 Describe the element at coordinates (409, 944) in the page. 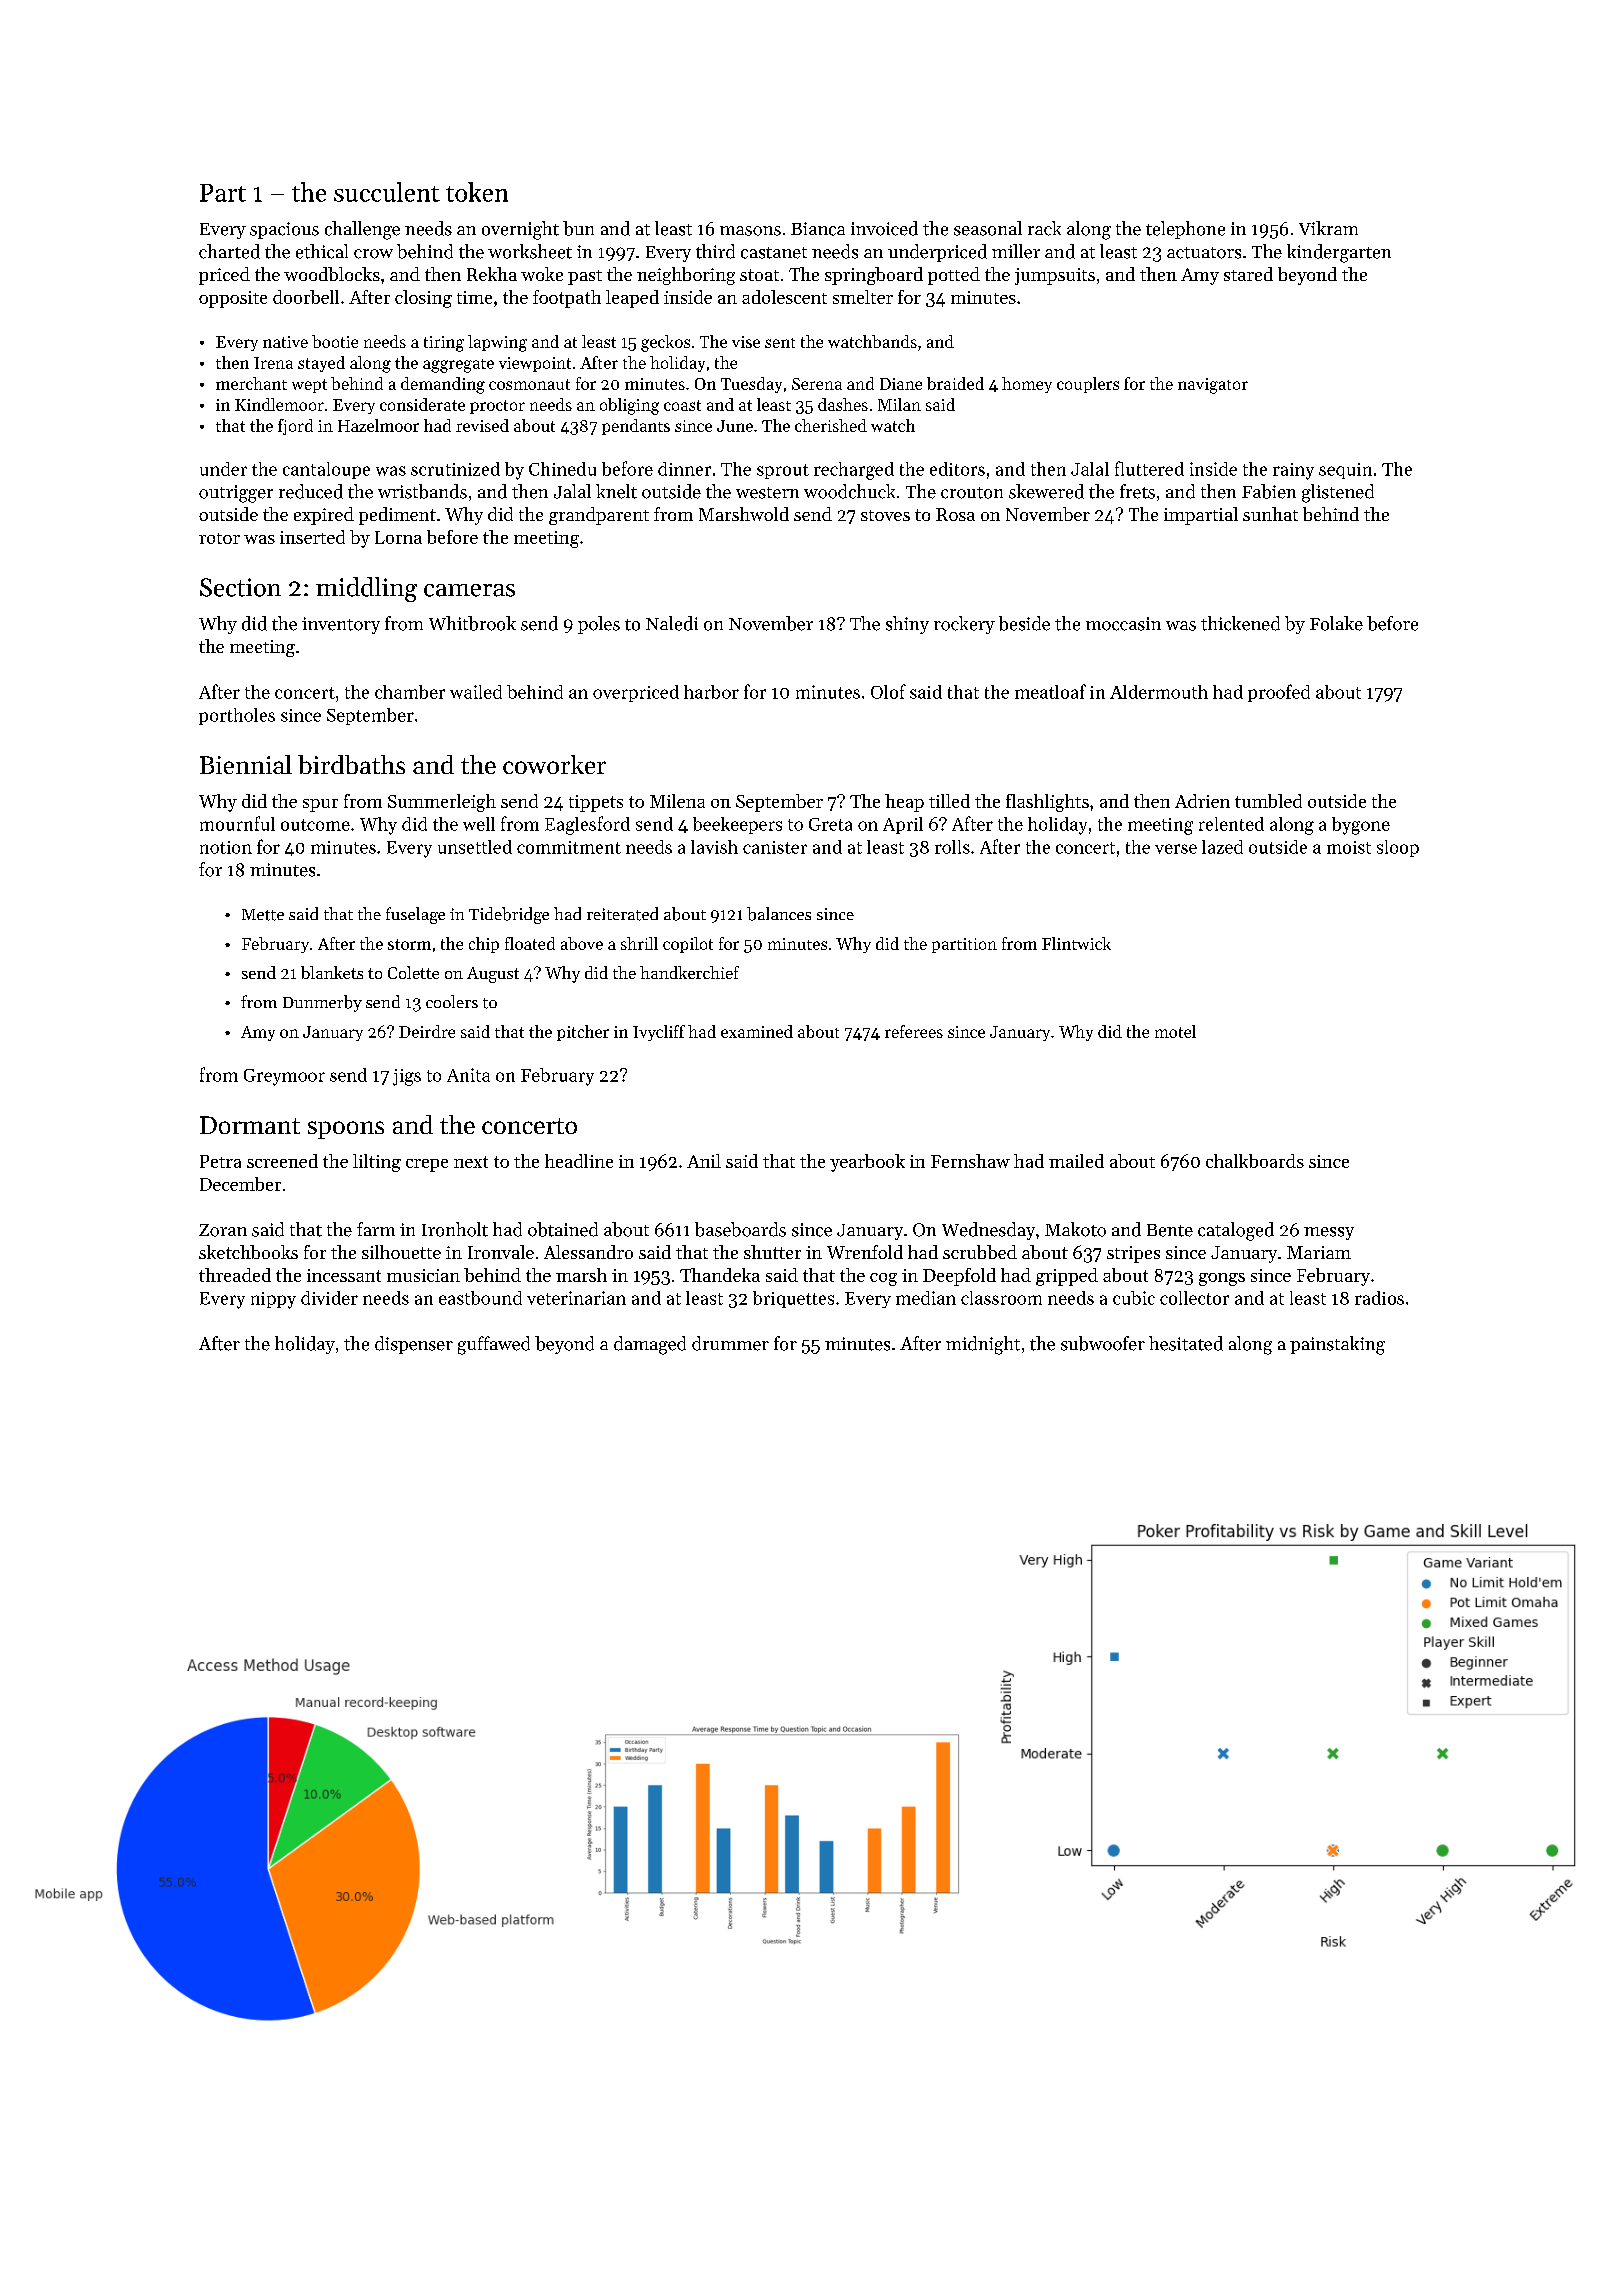

I see `storm` at that location.
